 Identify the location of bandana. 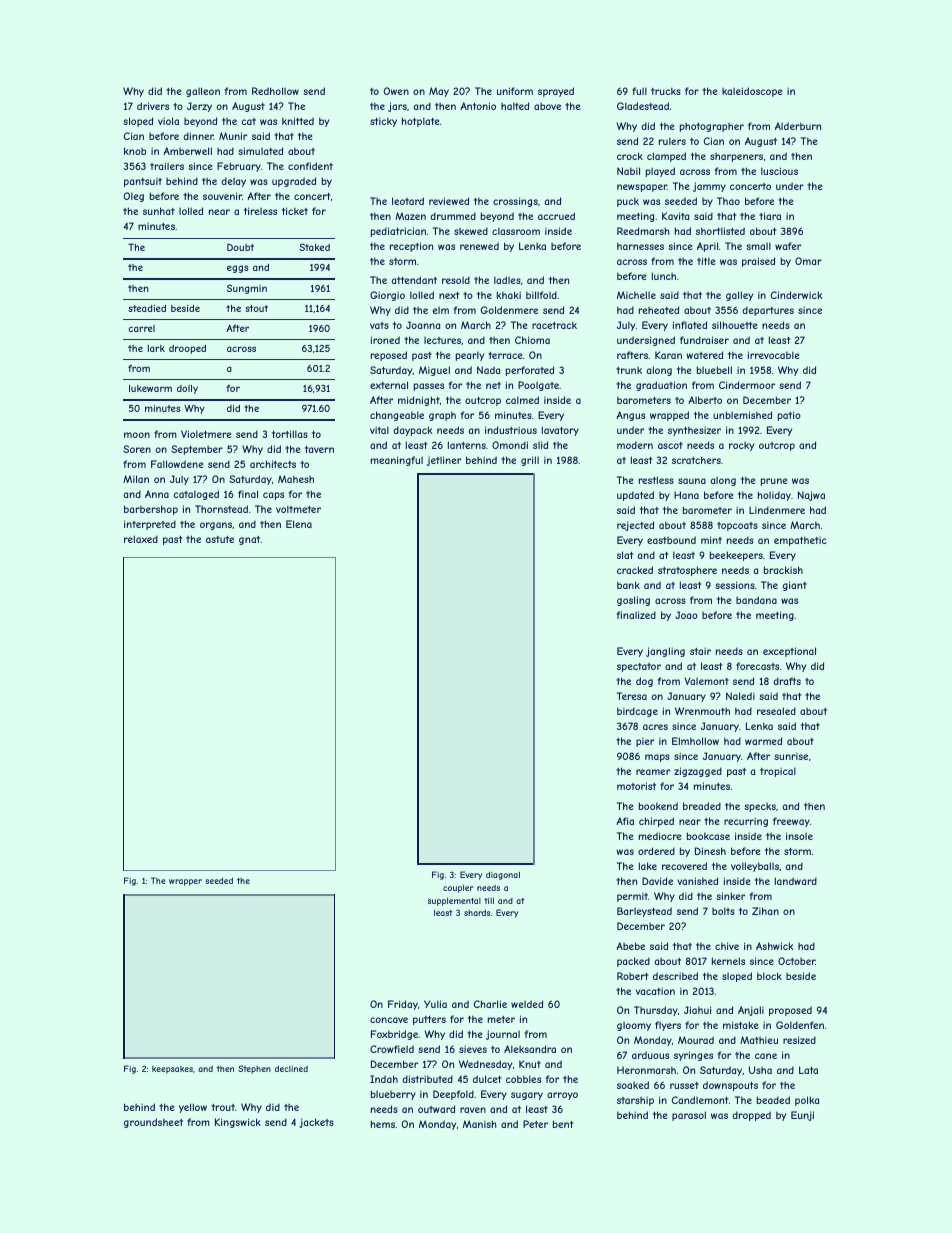
(756, 600).
